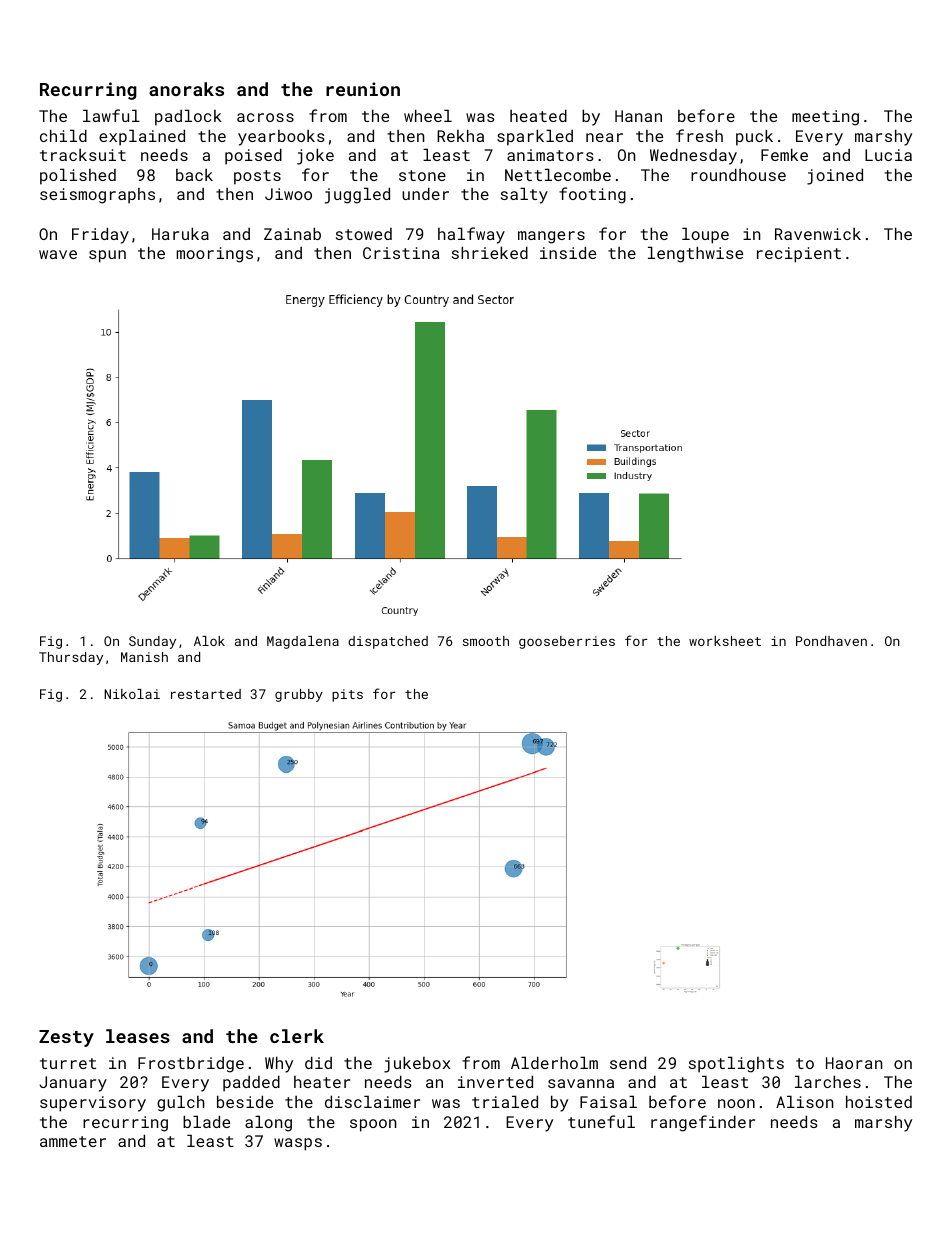 This document has width=952, height=1233. I want to click on smooth, so click(486, 641).
